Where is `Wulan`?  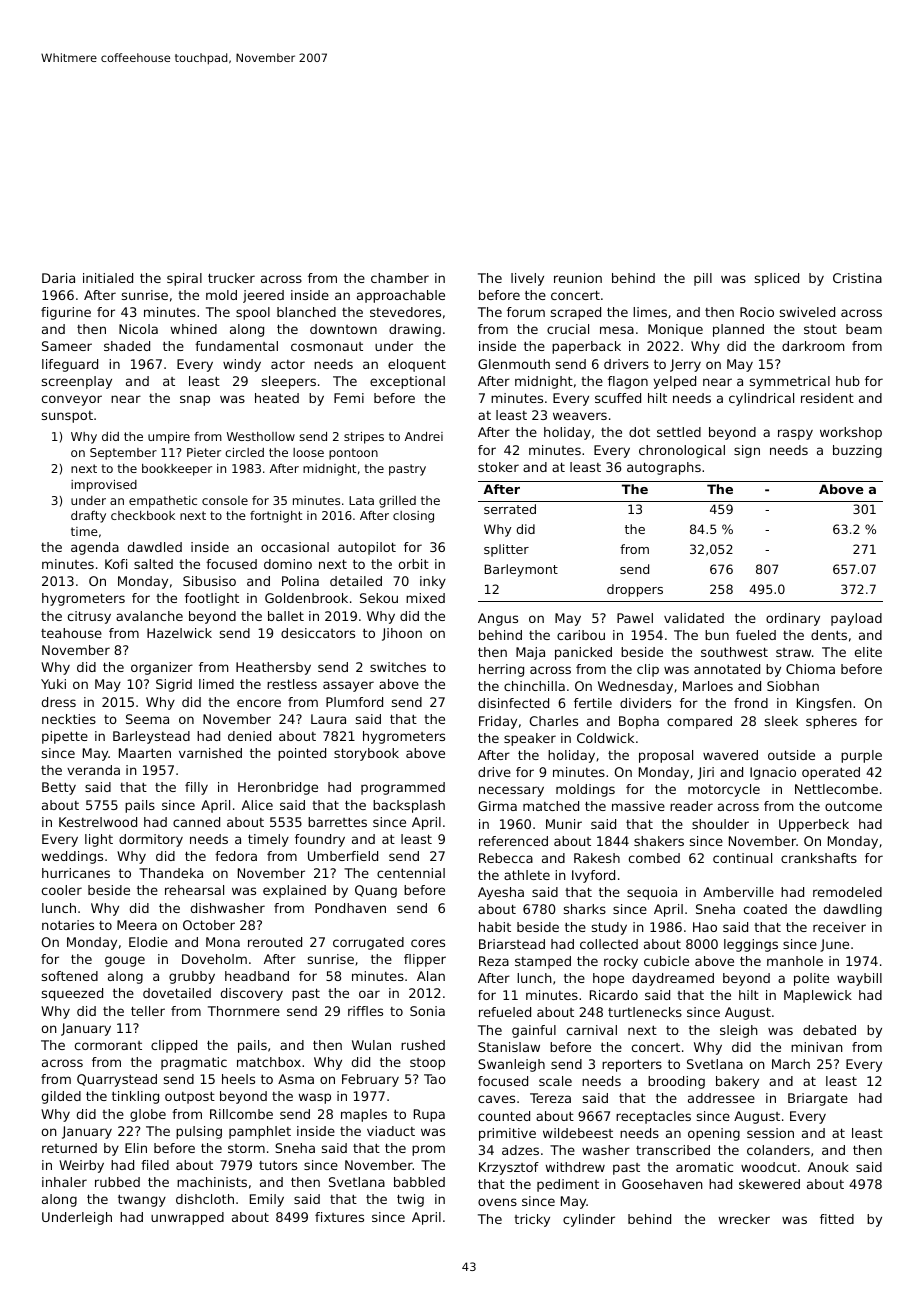
Wulan is located at coordinates (371, 1045).
